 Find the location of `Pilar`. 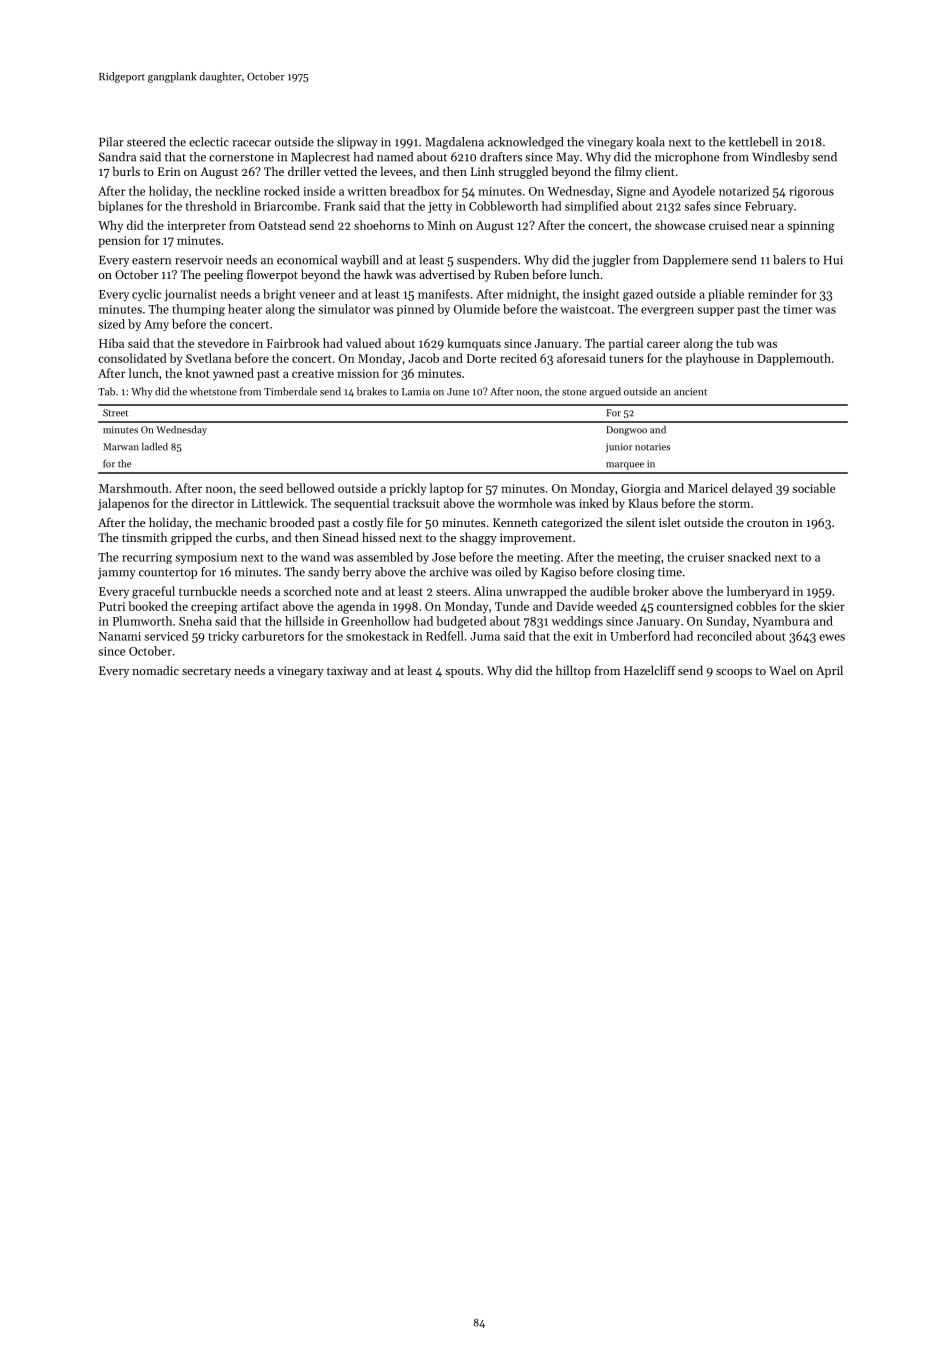

Pilar is located at coordinates (111, 142).
